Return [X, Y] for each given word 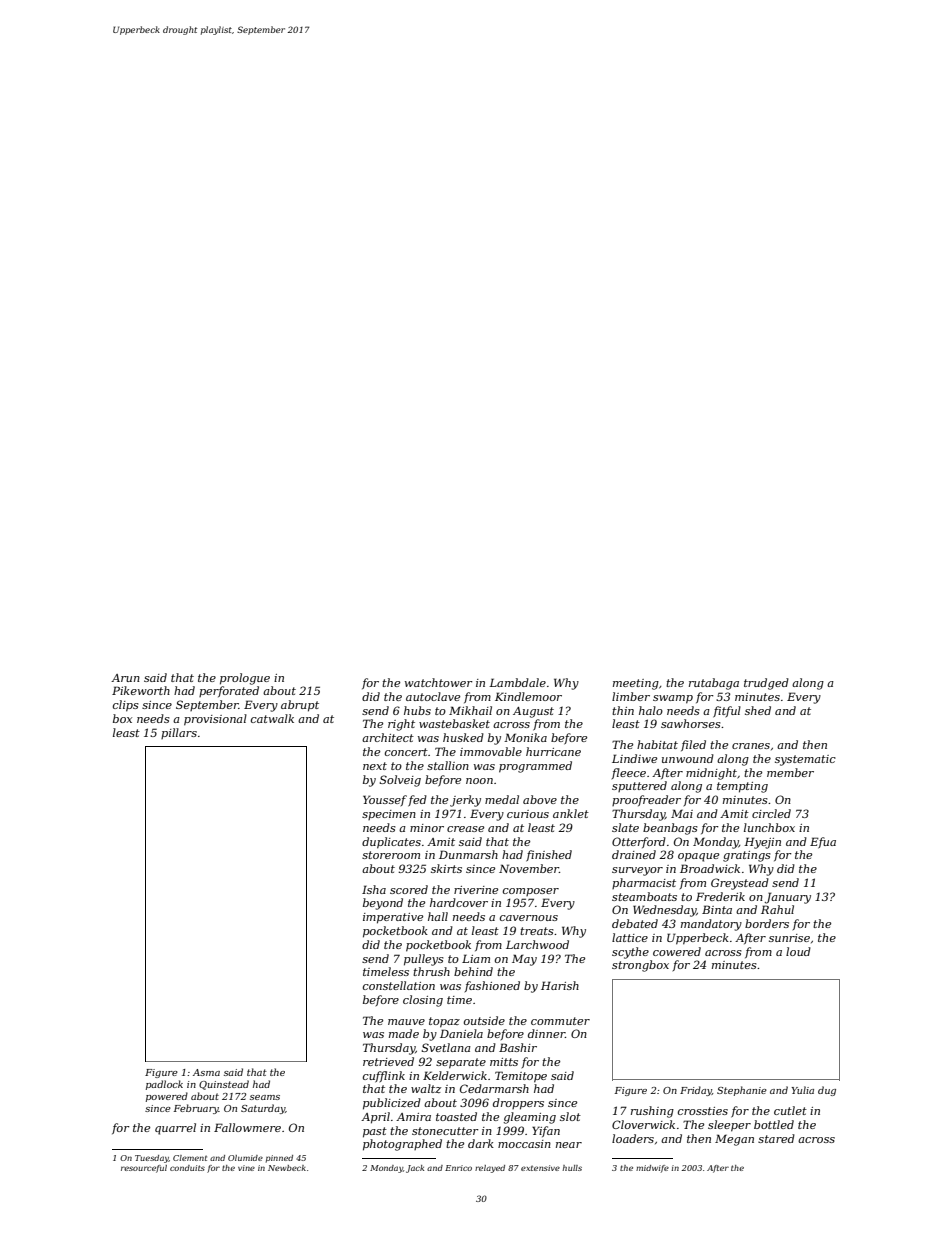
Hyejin [762, 843]
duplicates [391, 843]
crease [465, 829]
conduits [187, 1168]
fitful [727, 712]
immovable [491, 751]
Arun [125, 678]
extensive [540, 1168]
